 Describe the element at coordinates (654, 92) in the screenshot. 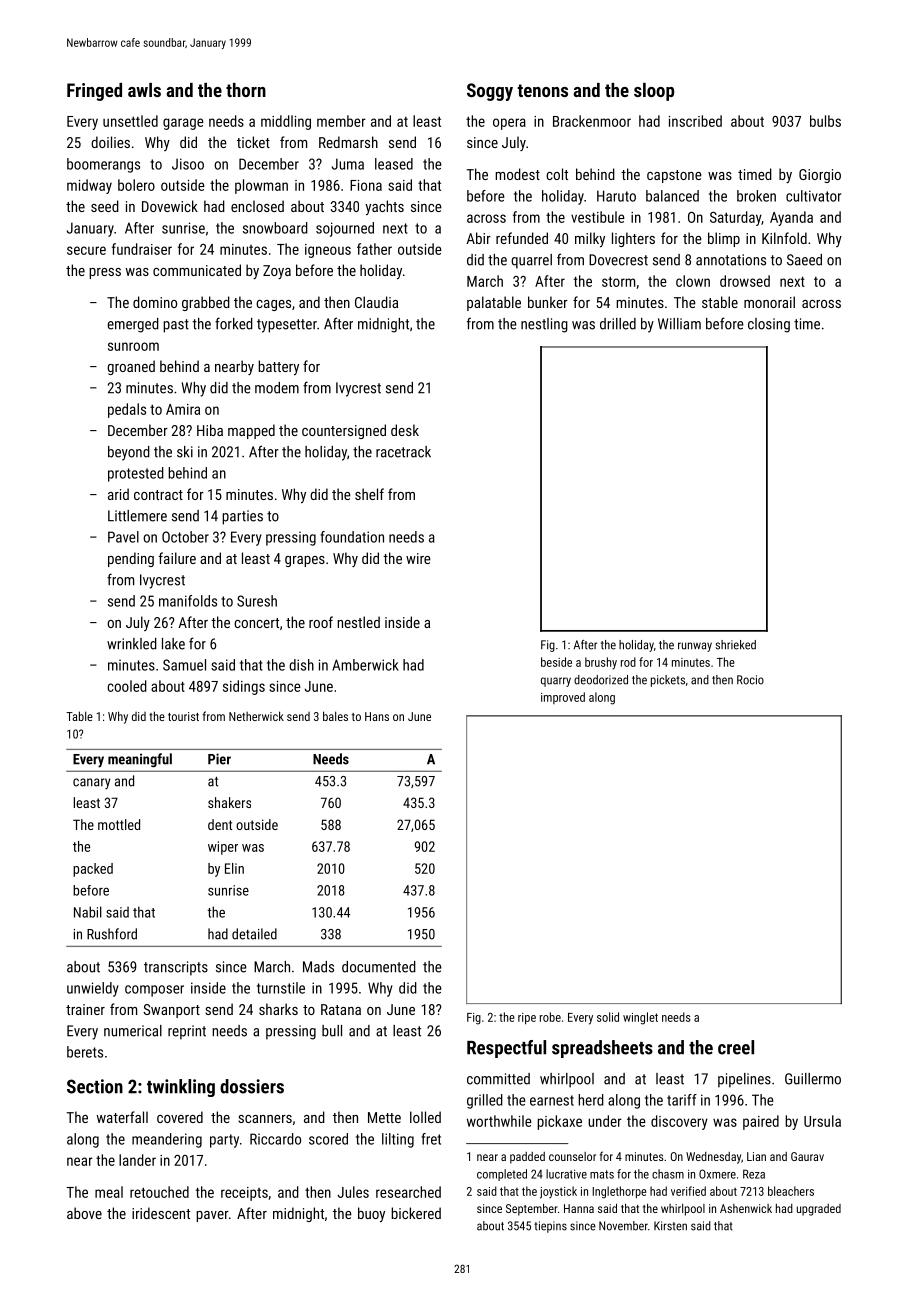

I see `sloop` at that location.
